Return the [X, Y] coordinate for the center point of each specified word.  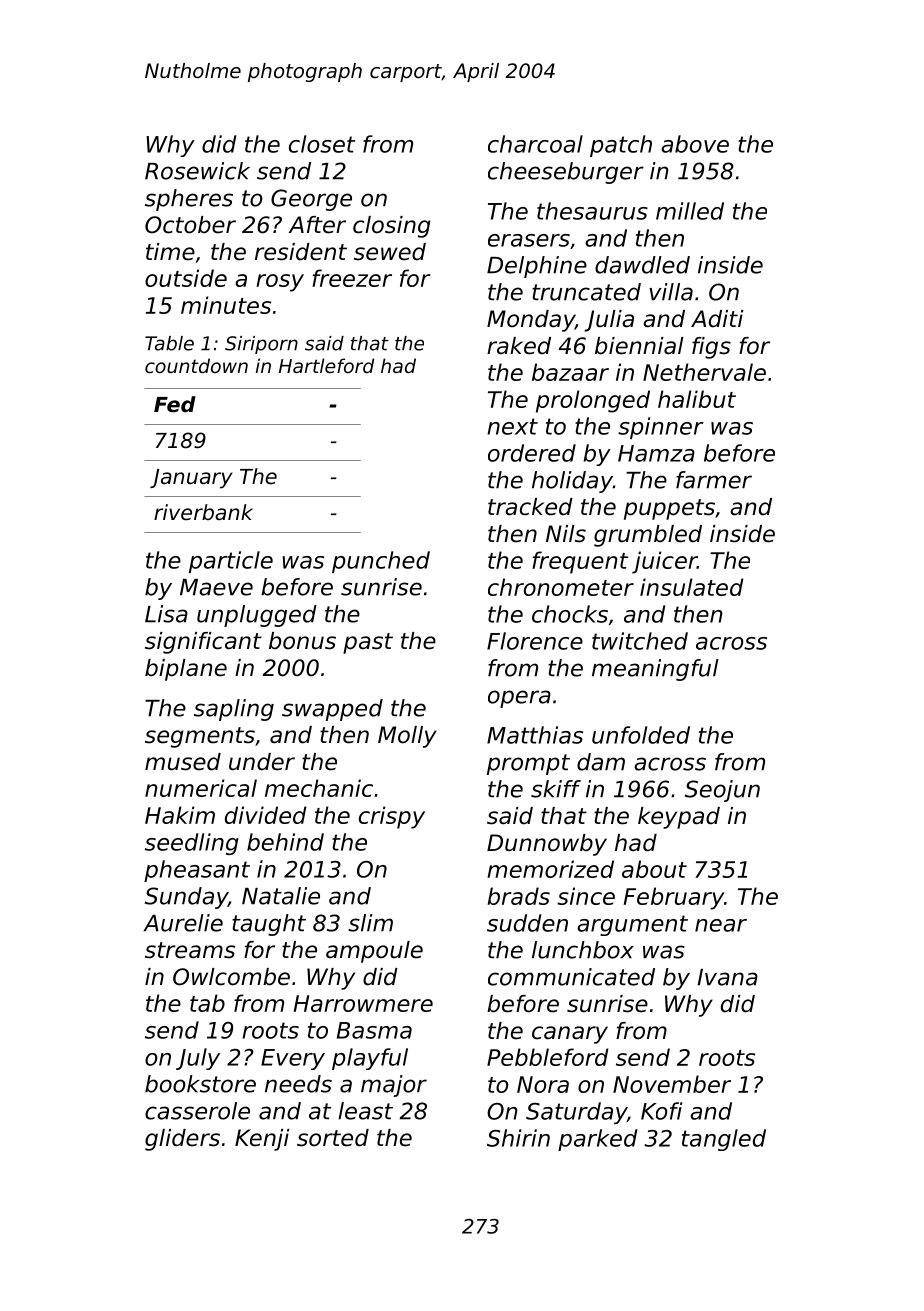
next [512, 426]
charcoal [535, 144]
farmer [714, 480]
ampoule [374, 952]
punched [381, 562]
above [695, 144]
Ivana [728, 977]
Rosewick [197, 171]
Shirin [518, 1138]
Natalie [281, 896]
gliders [182, 1140]
